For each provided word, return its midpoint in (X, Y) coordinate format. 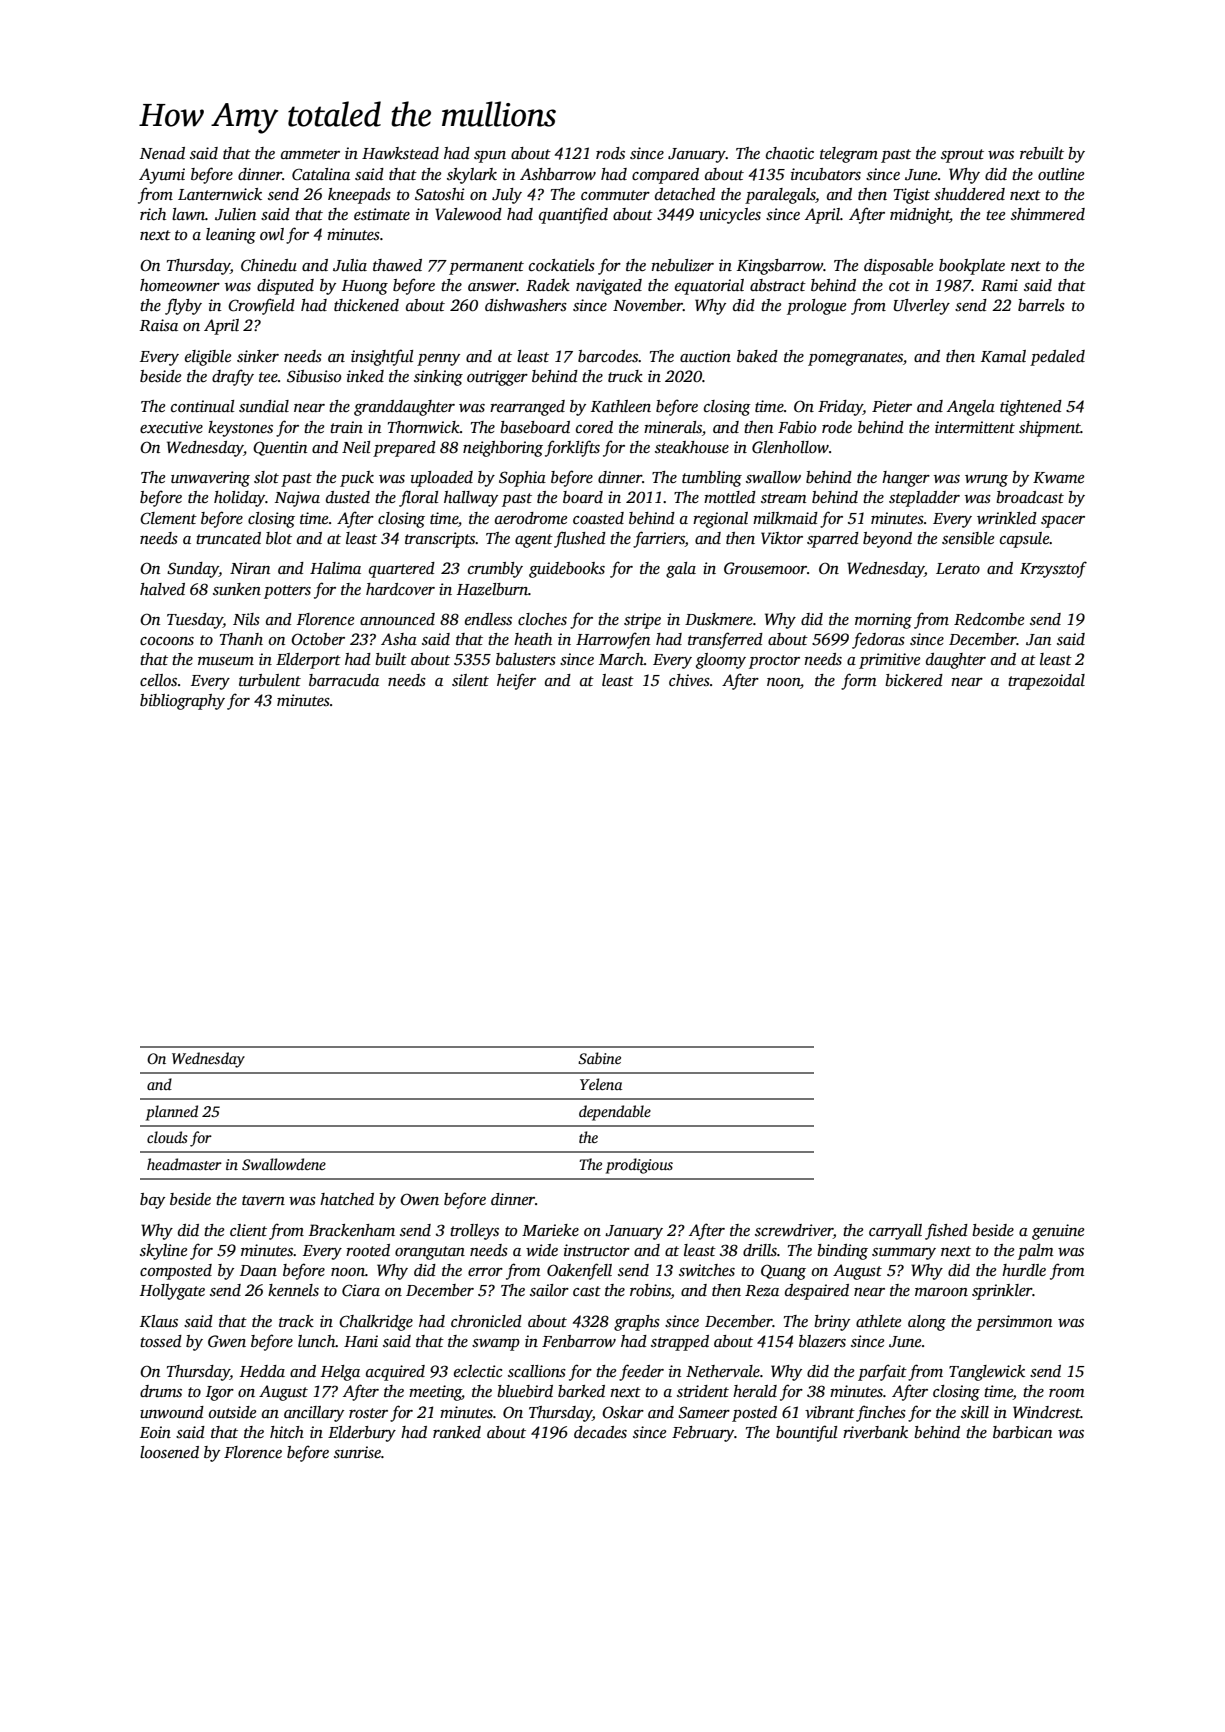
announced (397, 619)
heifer (516, 681)
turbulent (270, 680)
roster (368, 1413)
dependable (615, 1113)
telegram (849, 155)
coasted (598, 518)
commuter (615, 195)
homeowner (180, 285)
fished (946, 1231)
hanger (906, 479)
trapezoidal (1046, 682)
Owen (419, 1199)
